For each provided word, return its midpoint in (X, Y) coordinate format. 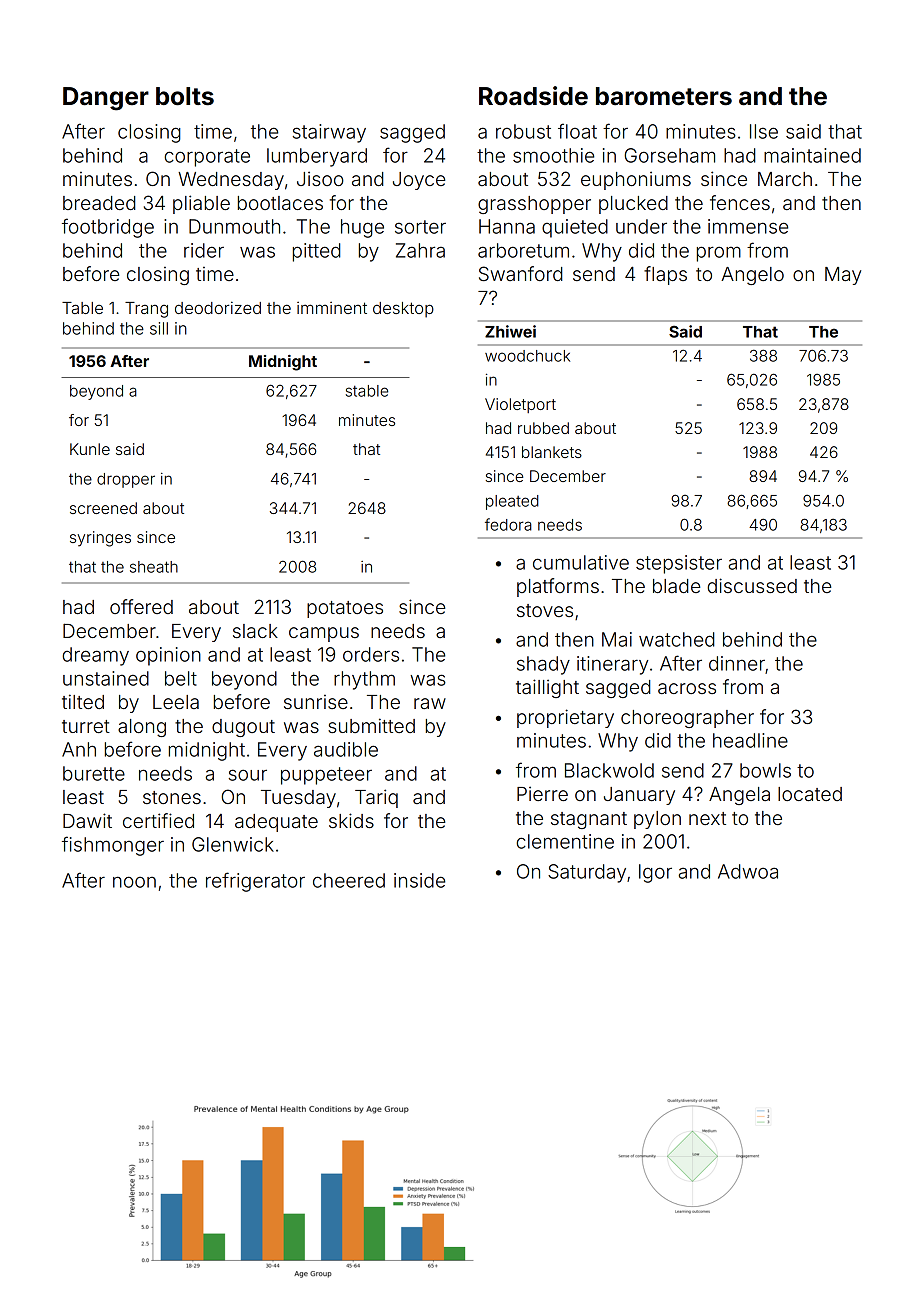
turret (86, 726)
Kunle (90, 449)
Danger (106, 99)
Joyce (419, 181)
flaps (665, 275)
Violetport (520, 405)
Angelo (752, 276)
